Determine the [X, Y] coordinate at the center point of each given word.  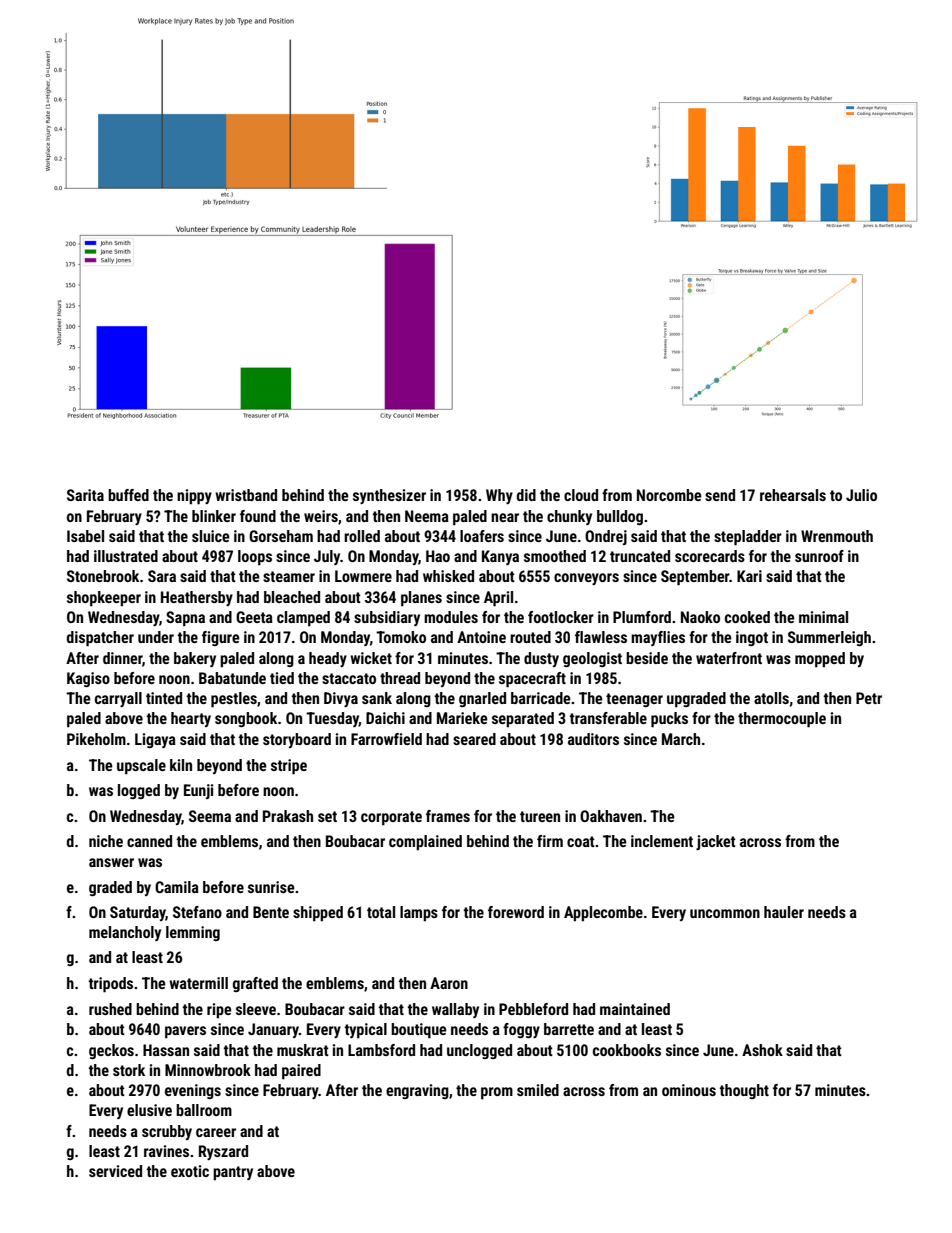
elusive [149, 1110]
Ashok [762, 1050]
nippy [194, 497]
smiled [538, 1090]
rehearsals [793, 495]
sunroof [819, 556]
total [381, 912]
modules [451, 617]
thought [744, 1091]
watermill [198, 983]
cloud [581, 495]
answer [111, 862]
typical [366, 1031]
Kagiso [88, 679]
